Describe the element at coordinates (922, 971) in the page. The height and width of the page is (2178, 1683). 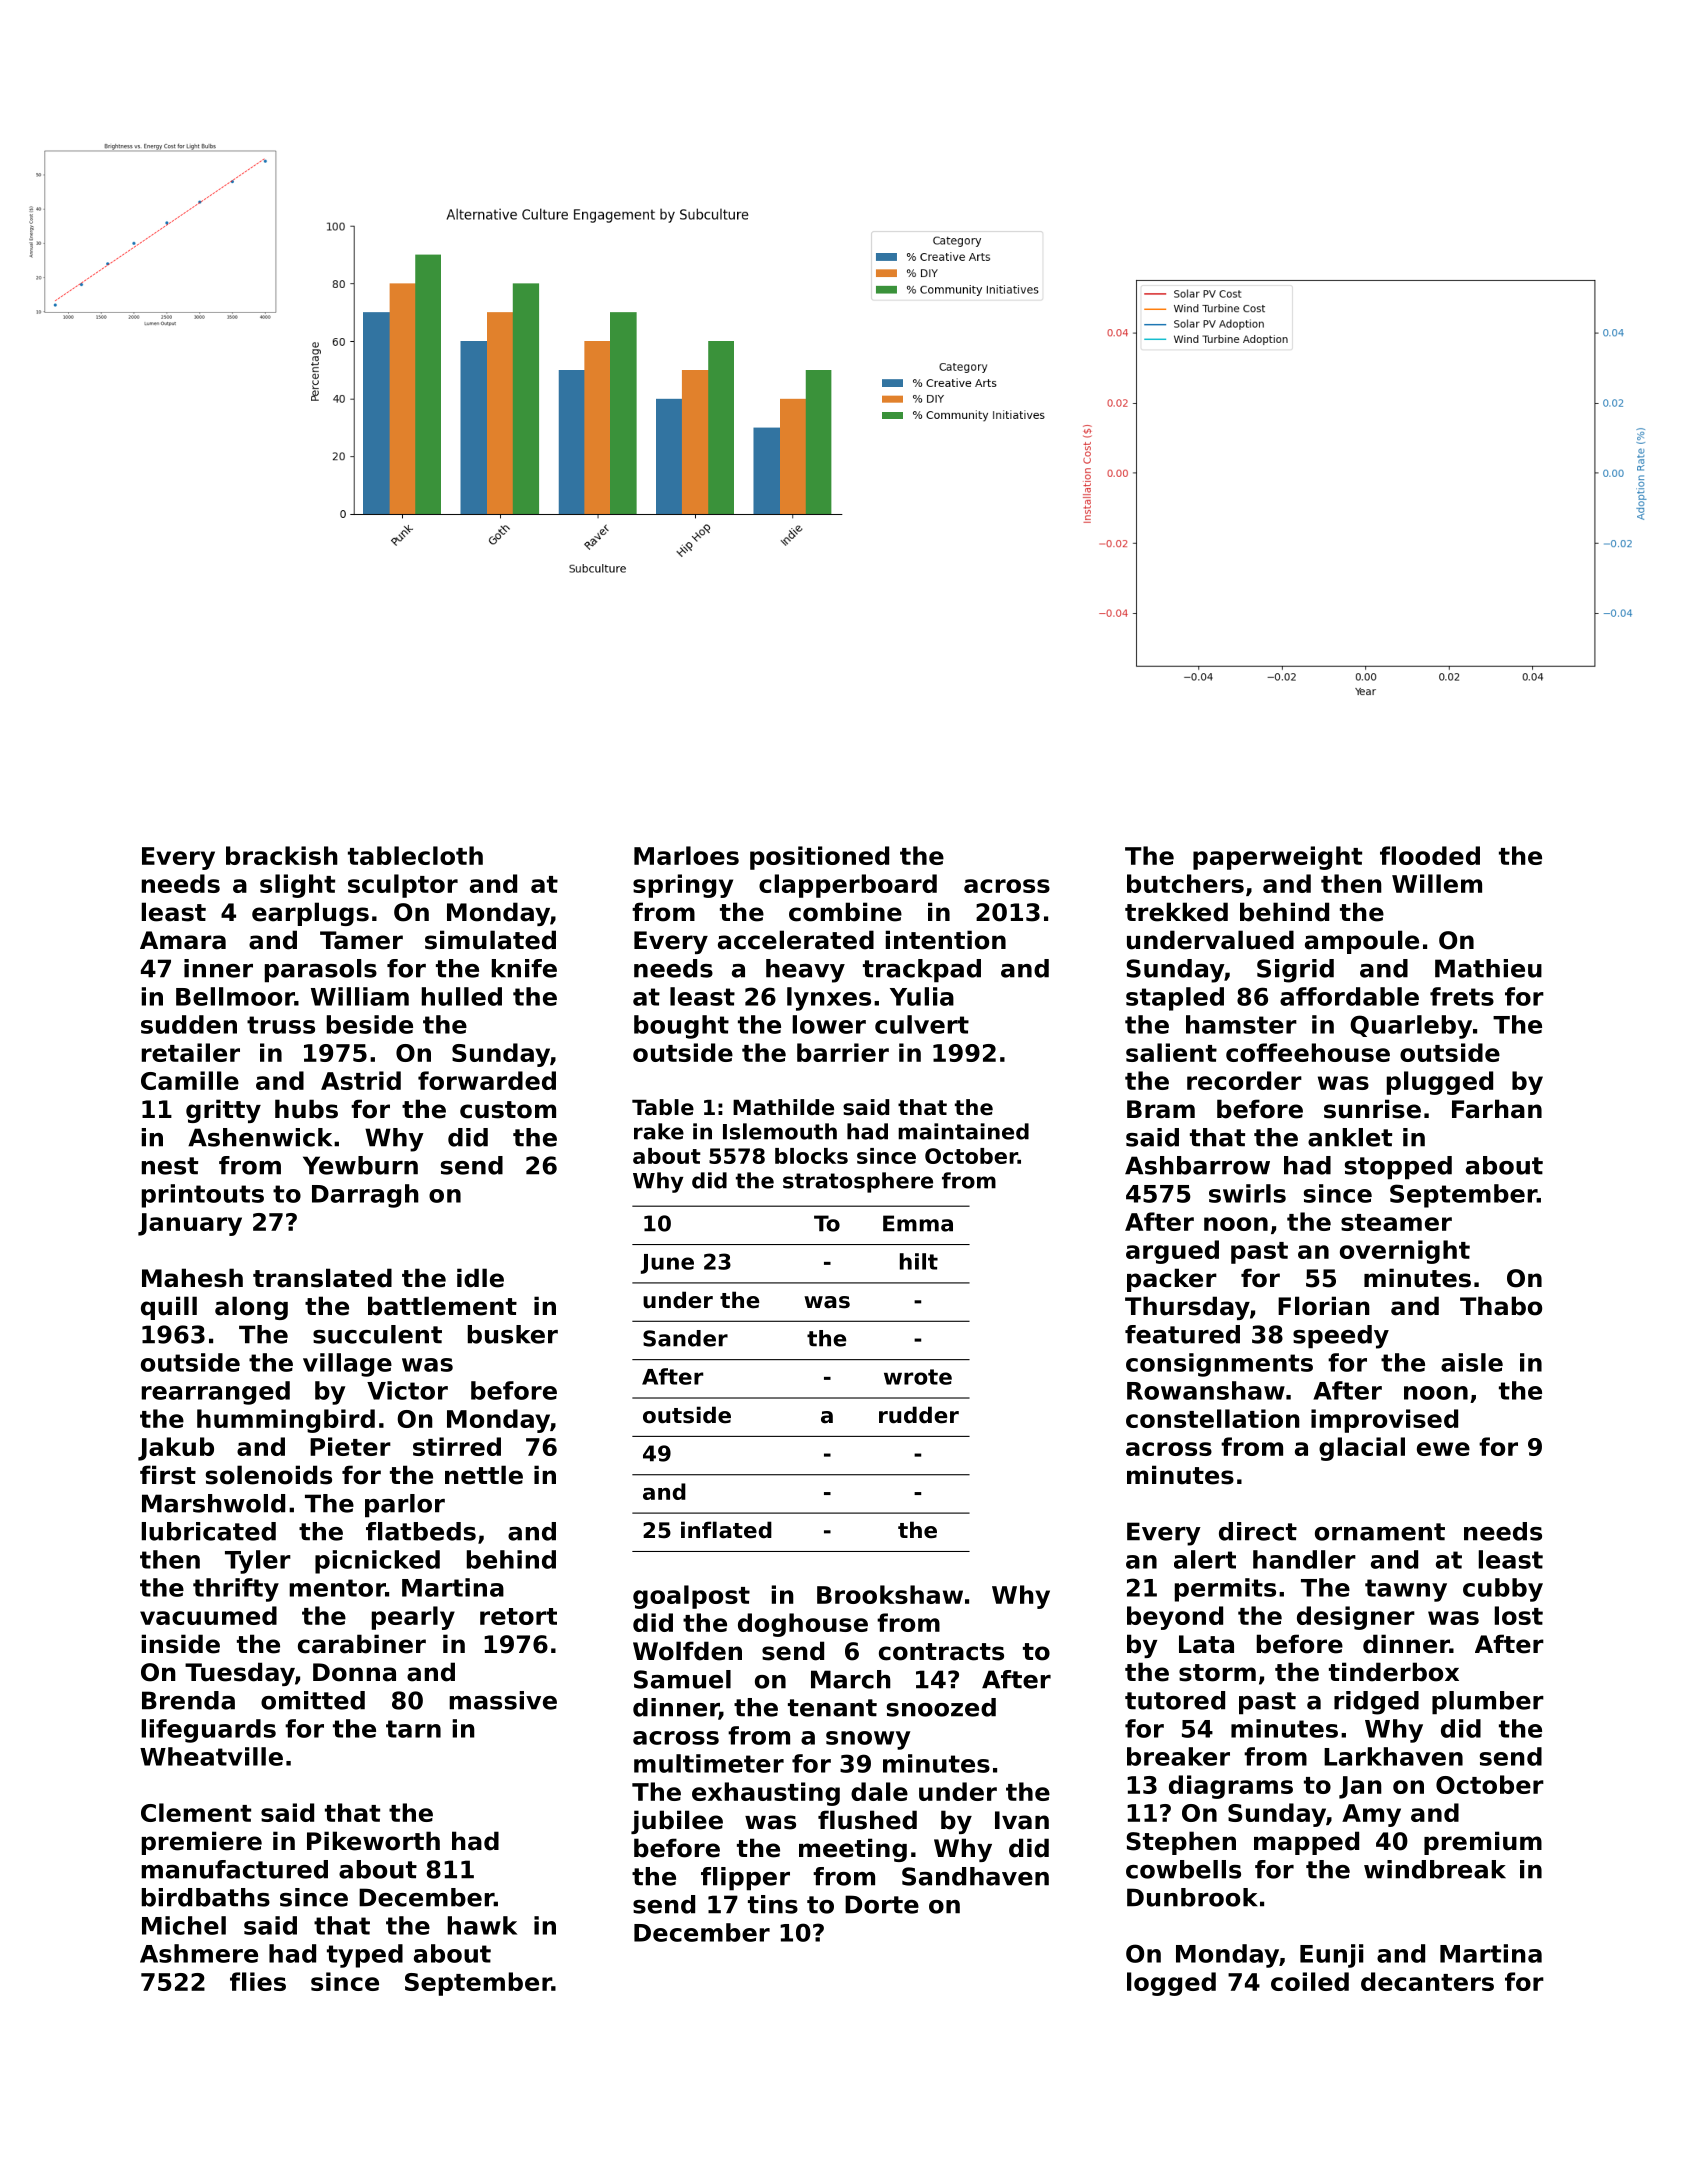
I see `trackpad` at that location.
